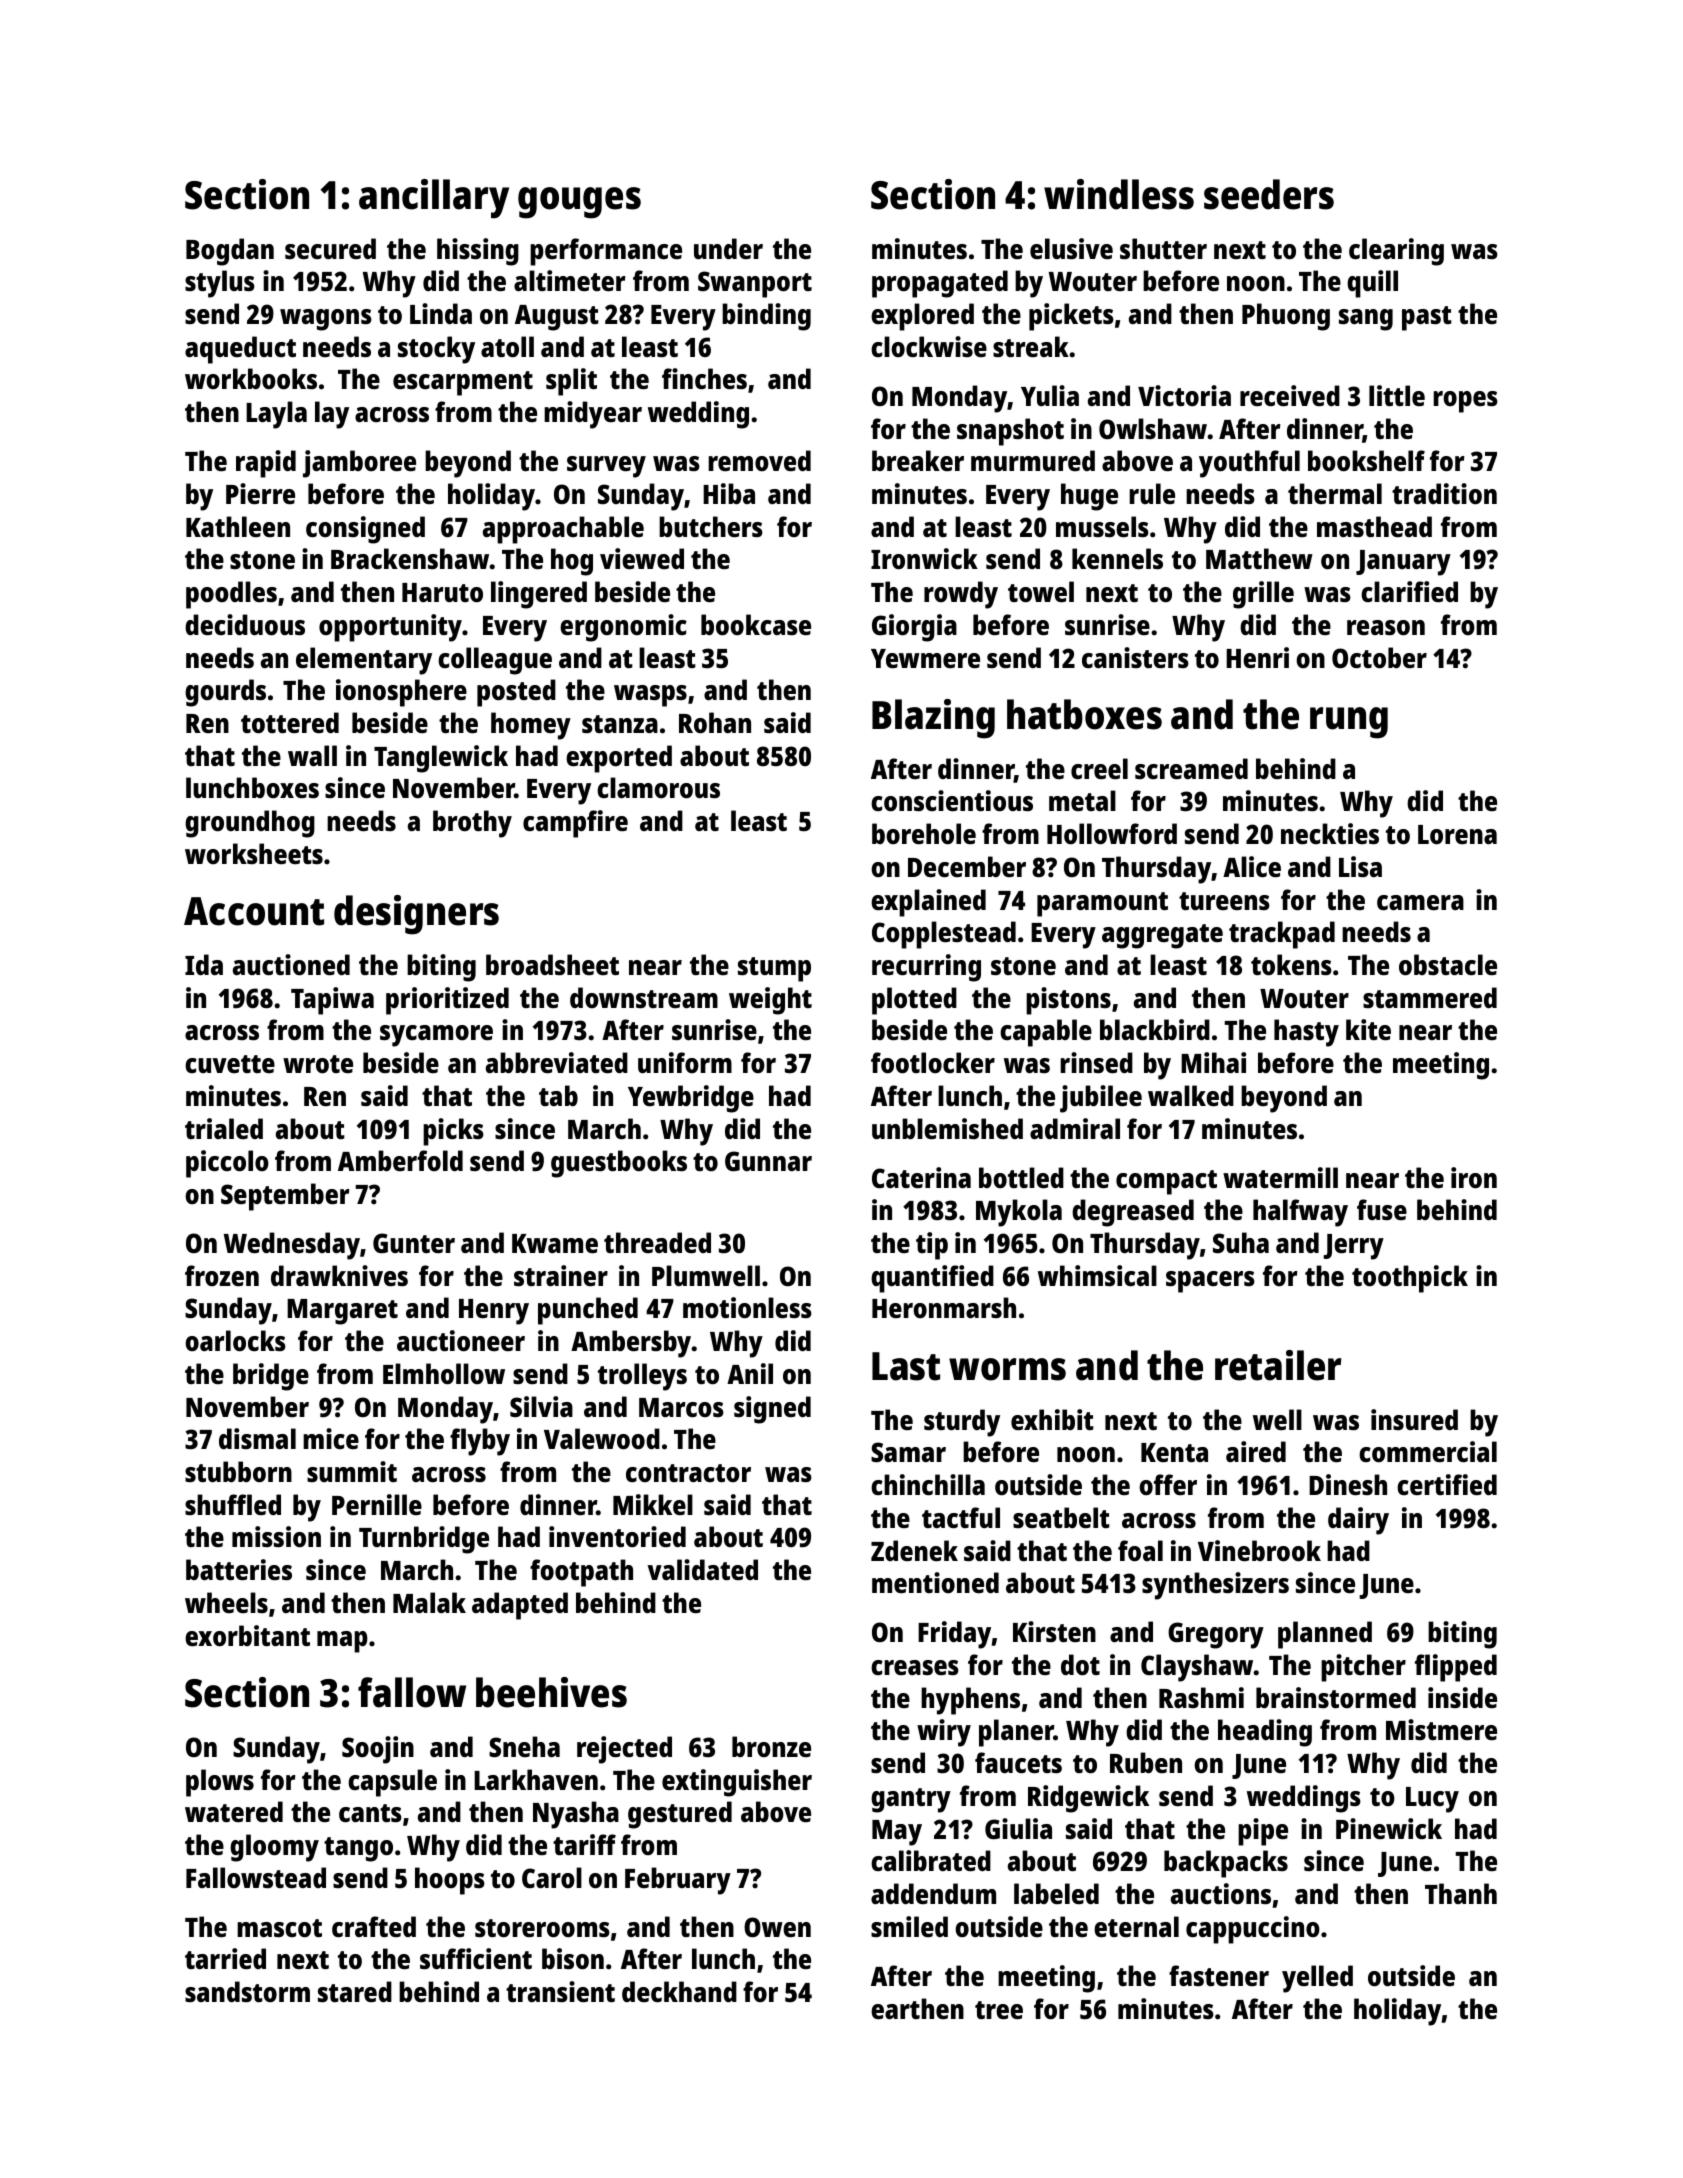  I want to click on hoops, so click(450, 1881).
